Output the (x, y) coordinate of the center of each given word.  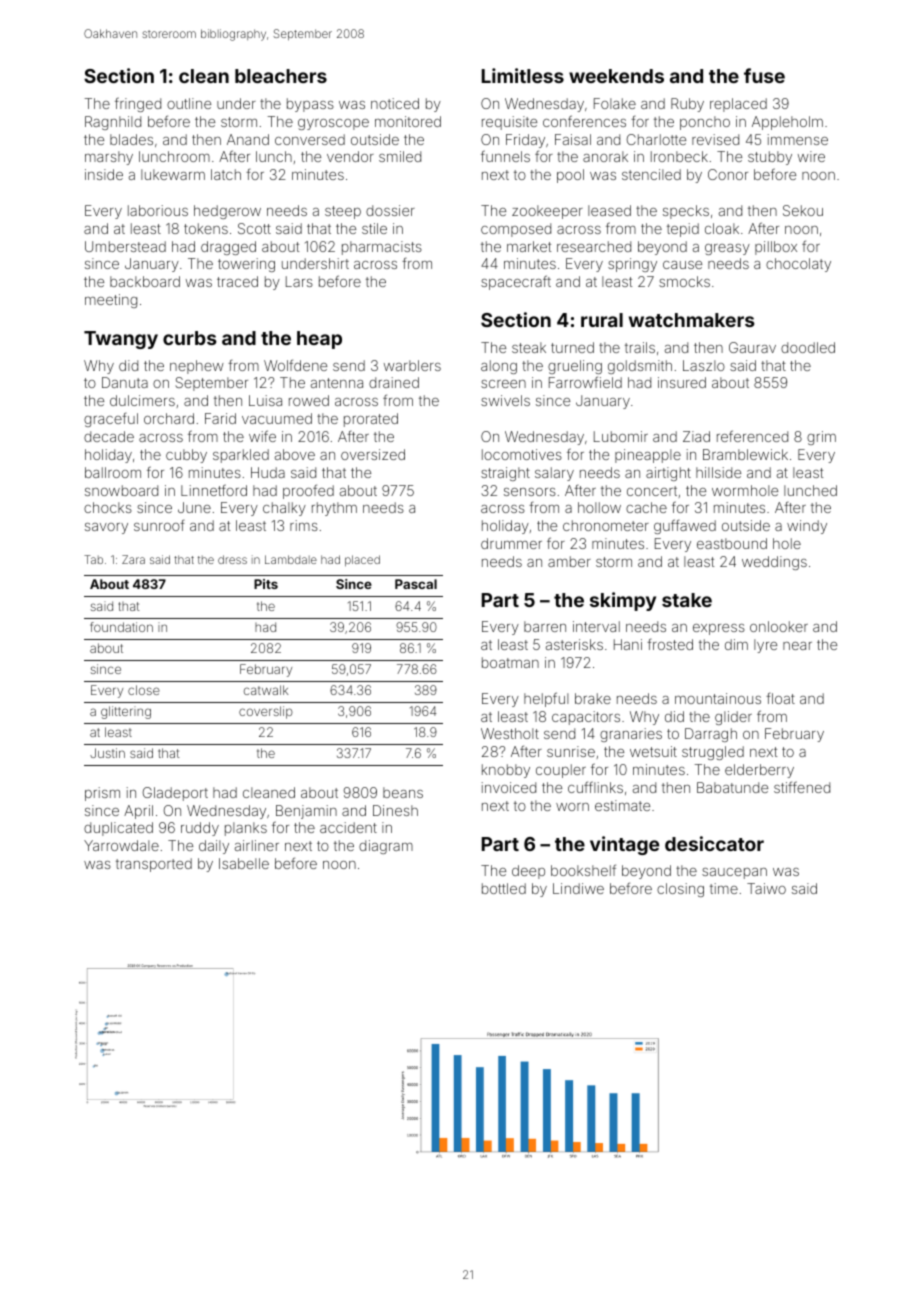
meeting (111, 301)
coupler (561, 771)
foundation (121, 627)
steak (529, 347)
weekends (616, 76)
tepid (683, 230)
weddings (774, 563)
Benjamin (306, 812)
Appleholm (787, 123)
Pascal (416, 584)
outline (189, 103)
